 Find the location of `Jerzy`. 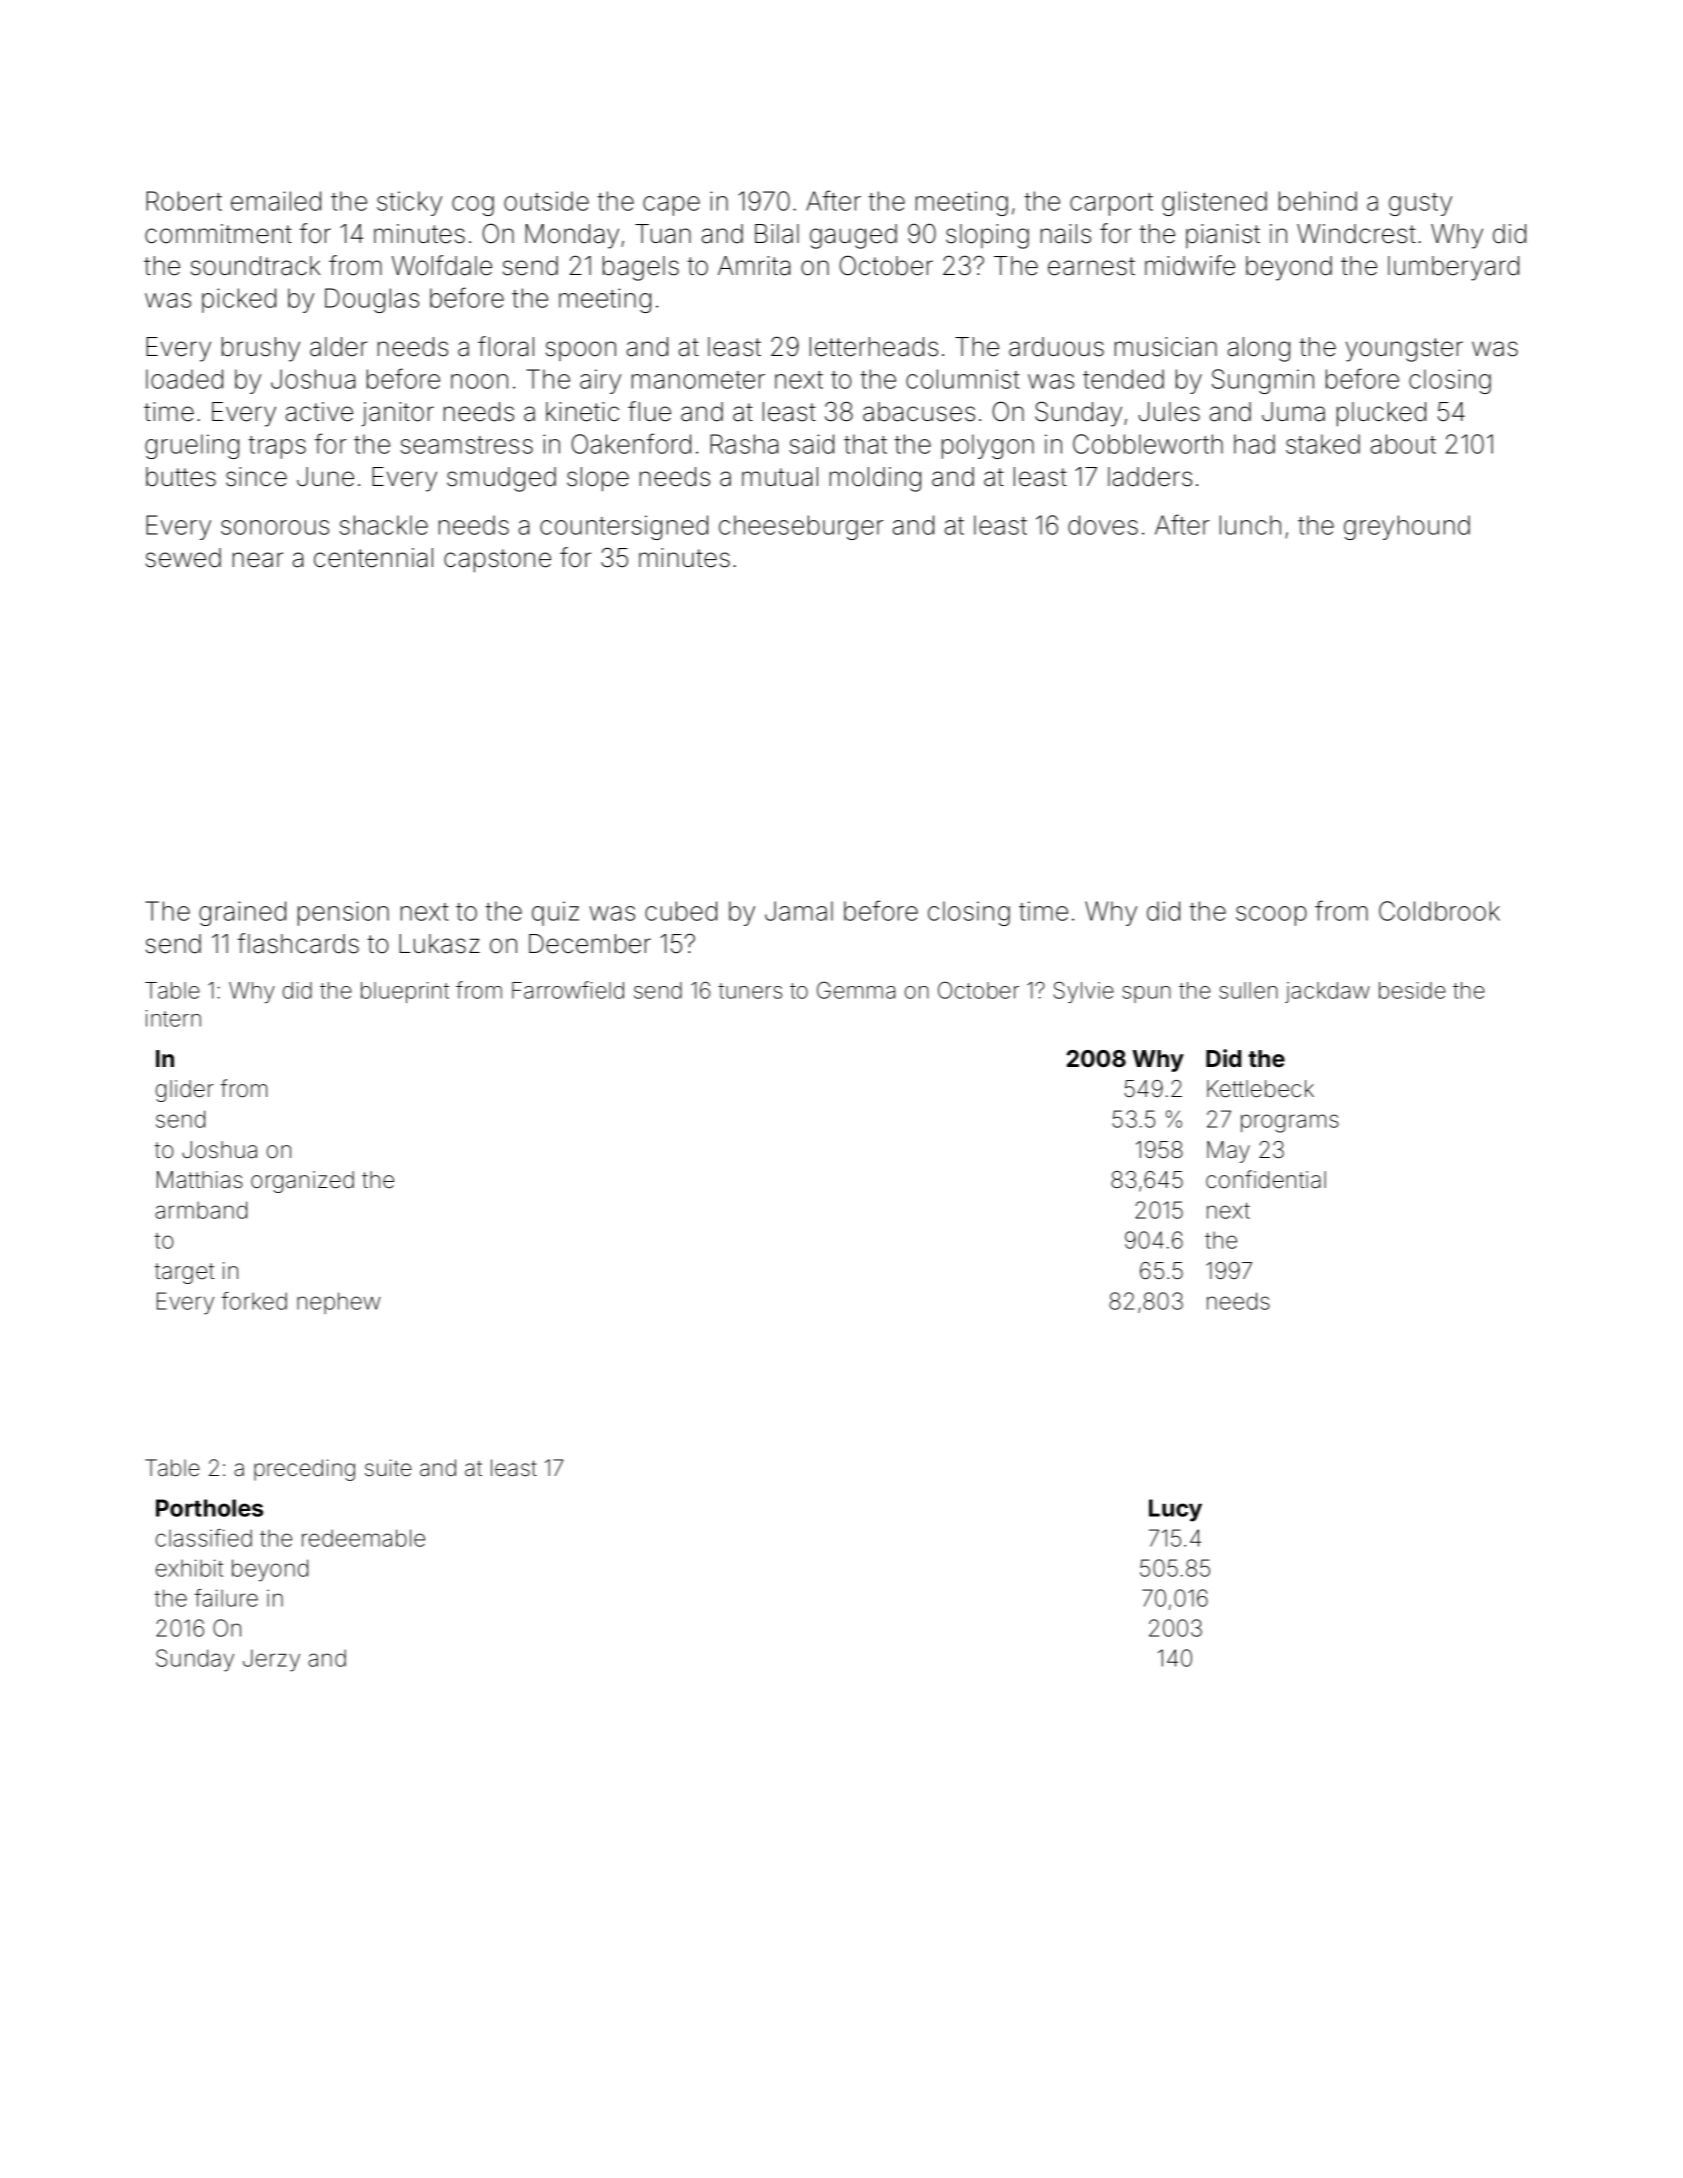

Jerzy is located at coordinates (271, 1660).
